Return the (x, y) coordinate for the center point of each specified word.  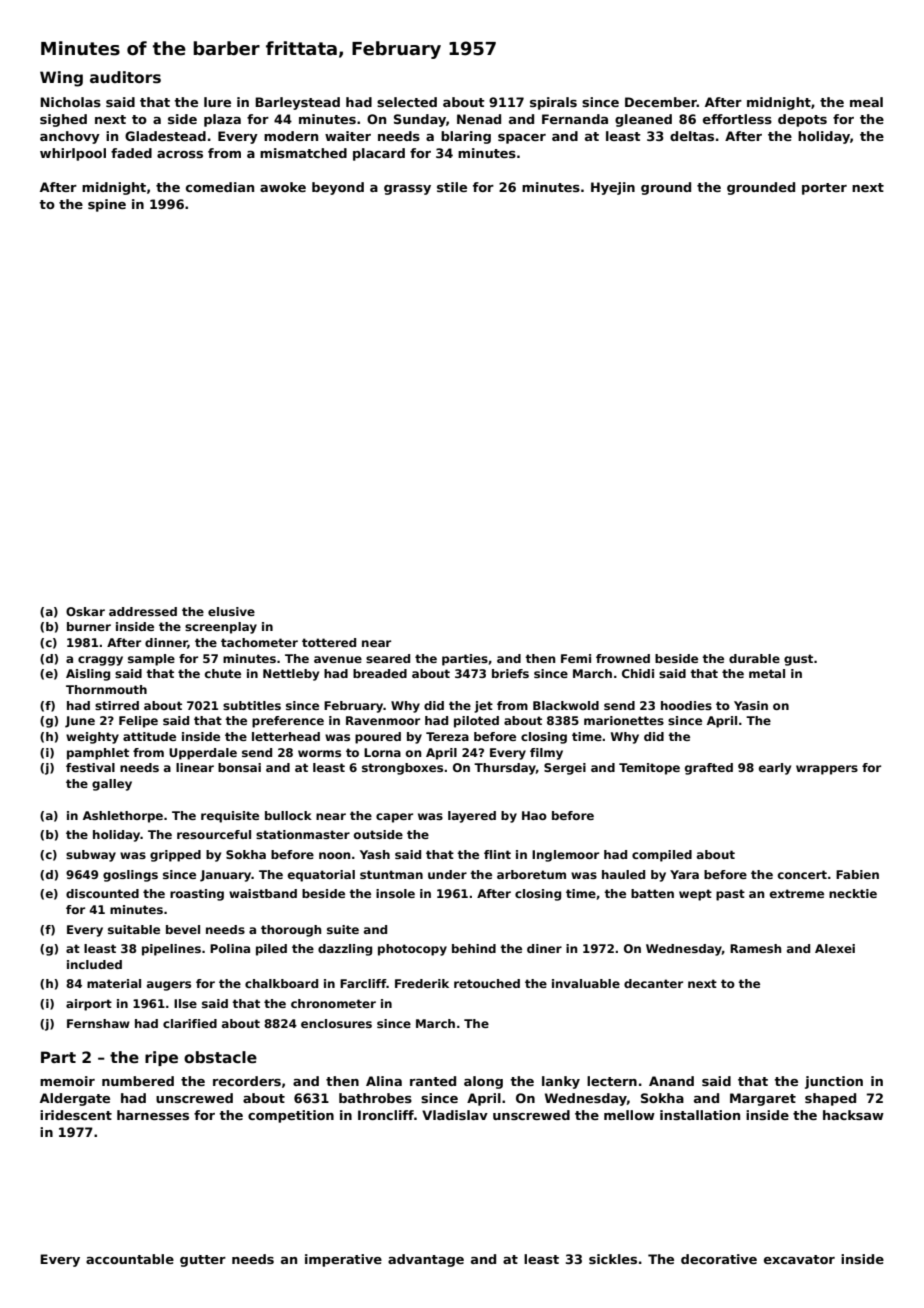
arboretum (531, 874)
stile (452, 187)
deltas (692, 136)
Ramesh (755, 948)
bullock (288, 815)
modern (291, 136)
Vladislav (455, 1115)
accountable (130, 1259)
